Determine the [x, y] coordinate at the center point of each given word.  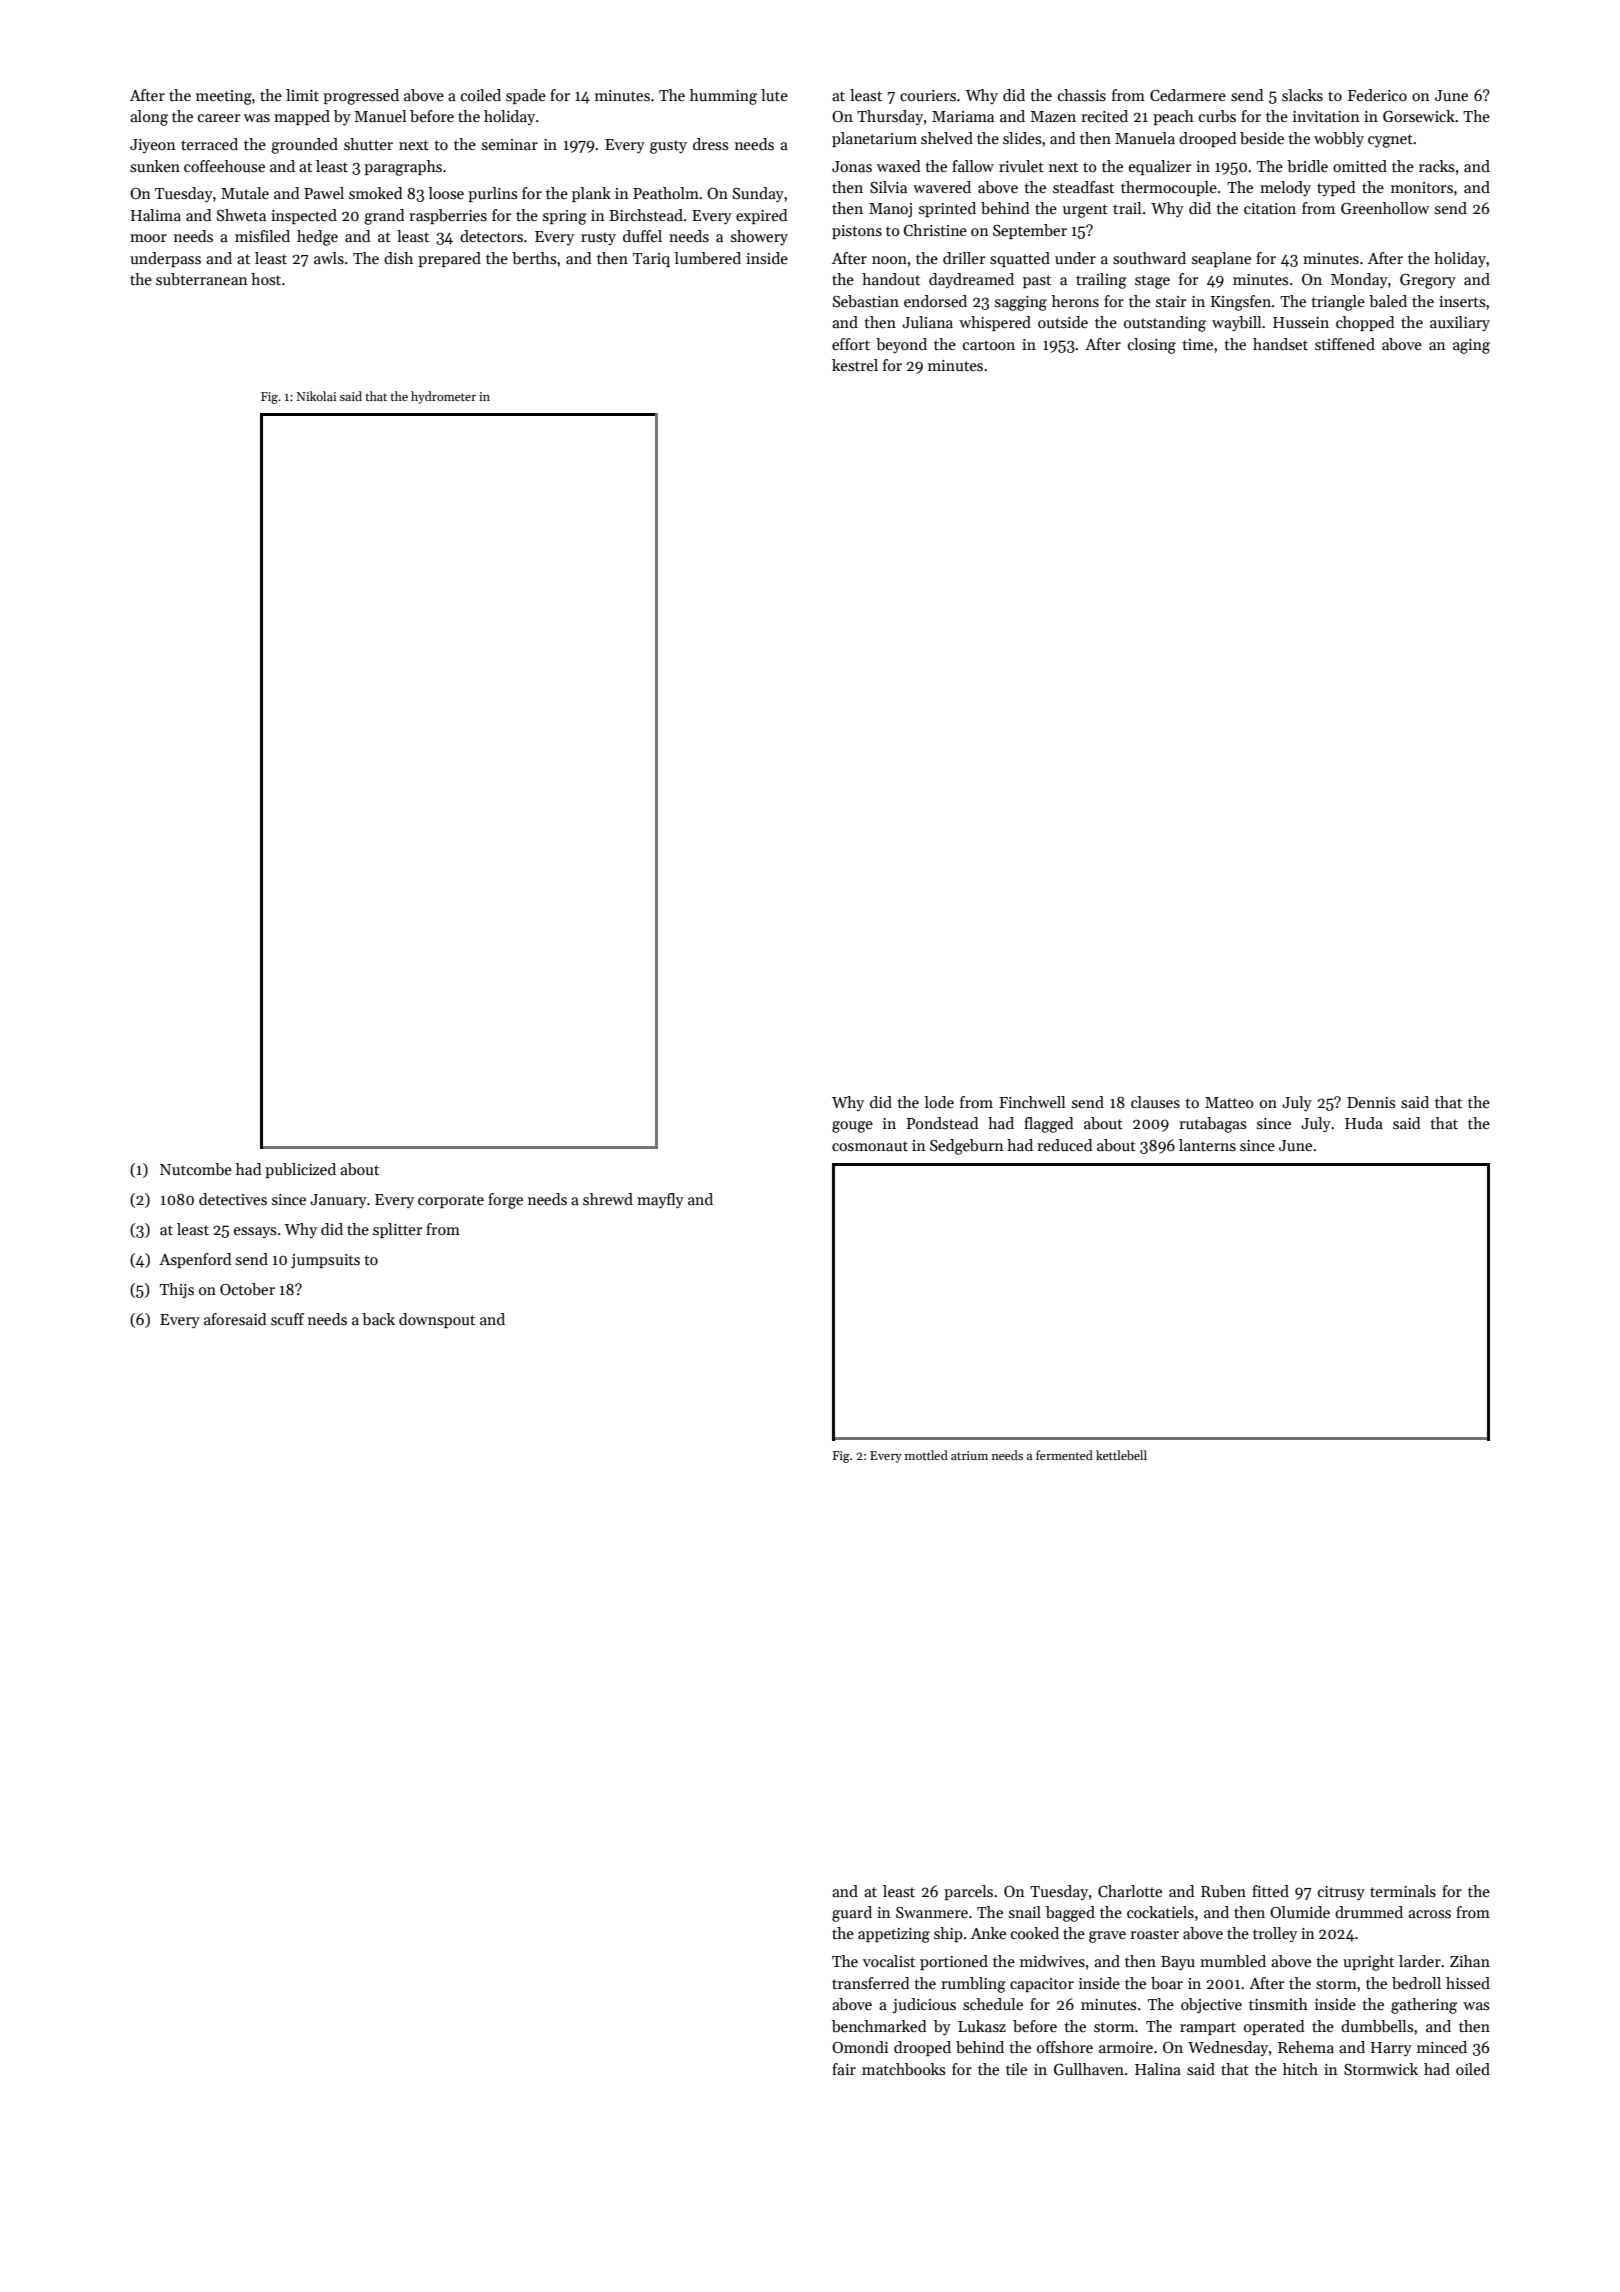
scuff [287, 1319]
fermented [1064, 1455]
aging [1471, 346]
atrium [969, 1455]
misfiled [262, 236]
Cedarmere [1188, 95]
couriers [928, 95]
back [378, 1319]
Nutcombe [196, 1169]
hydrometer [443, 397]
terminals [1403, 1891]
